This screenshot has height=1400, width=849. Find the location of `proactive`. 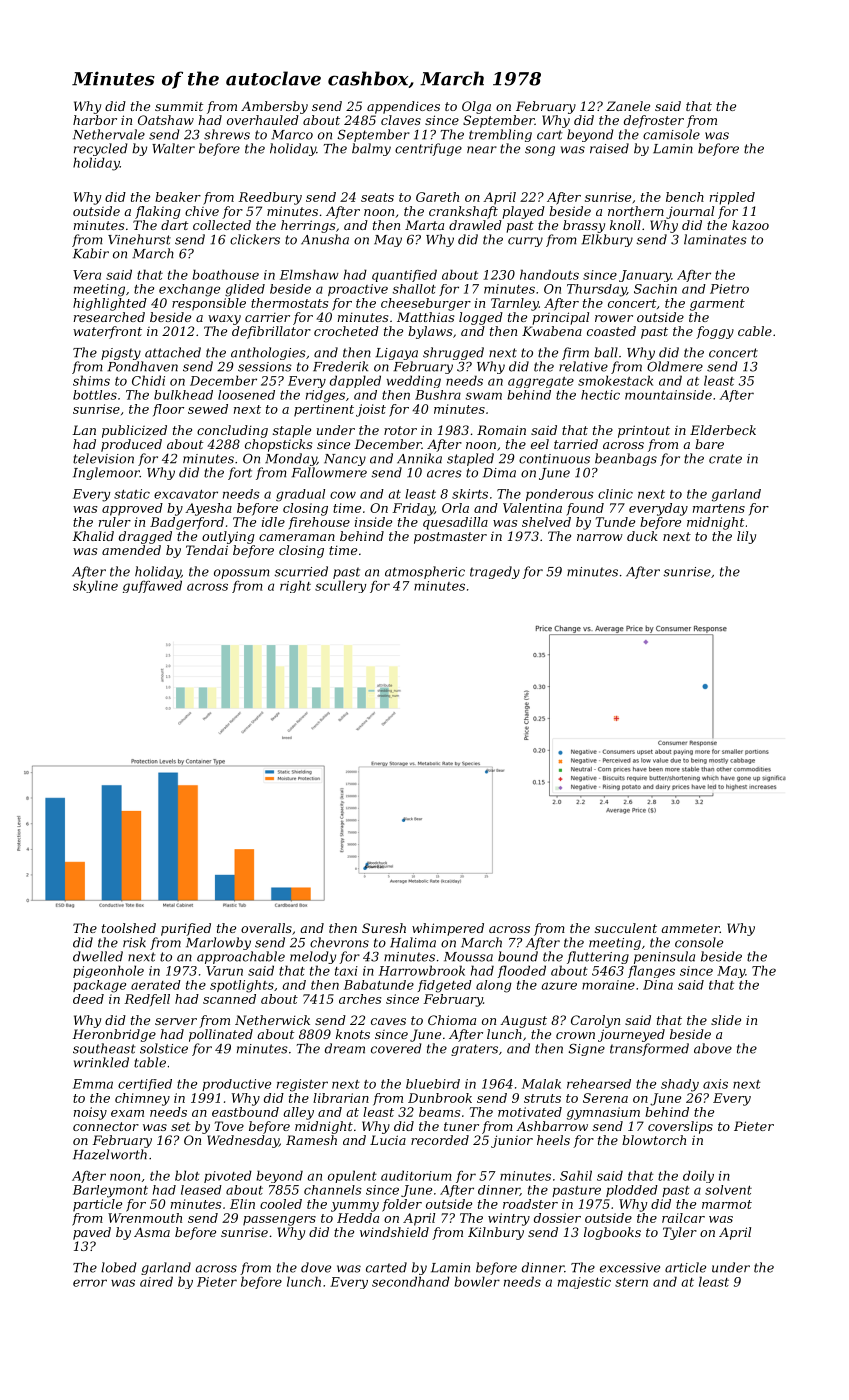

proactive is located at coordinates (358, 290).
